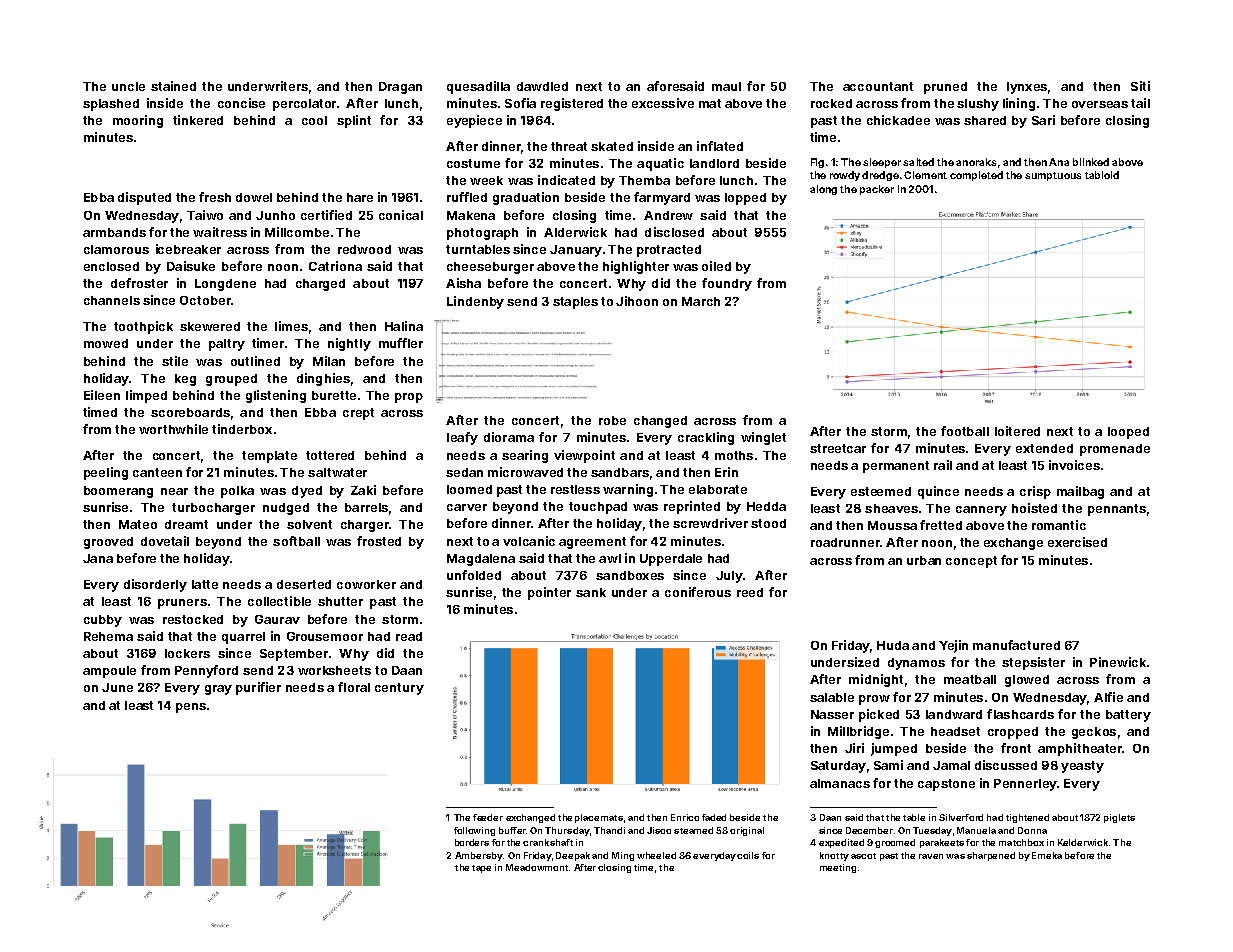  Describe the element at coordinates (481, 869) in the image. I see `tape` at that location.
